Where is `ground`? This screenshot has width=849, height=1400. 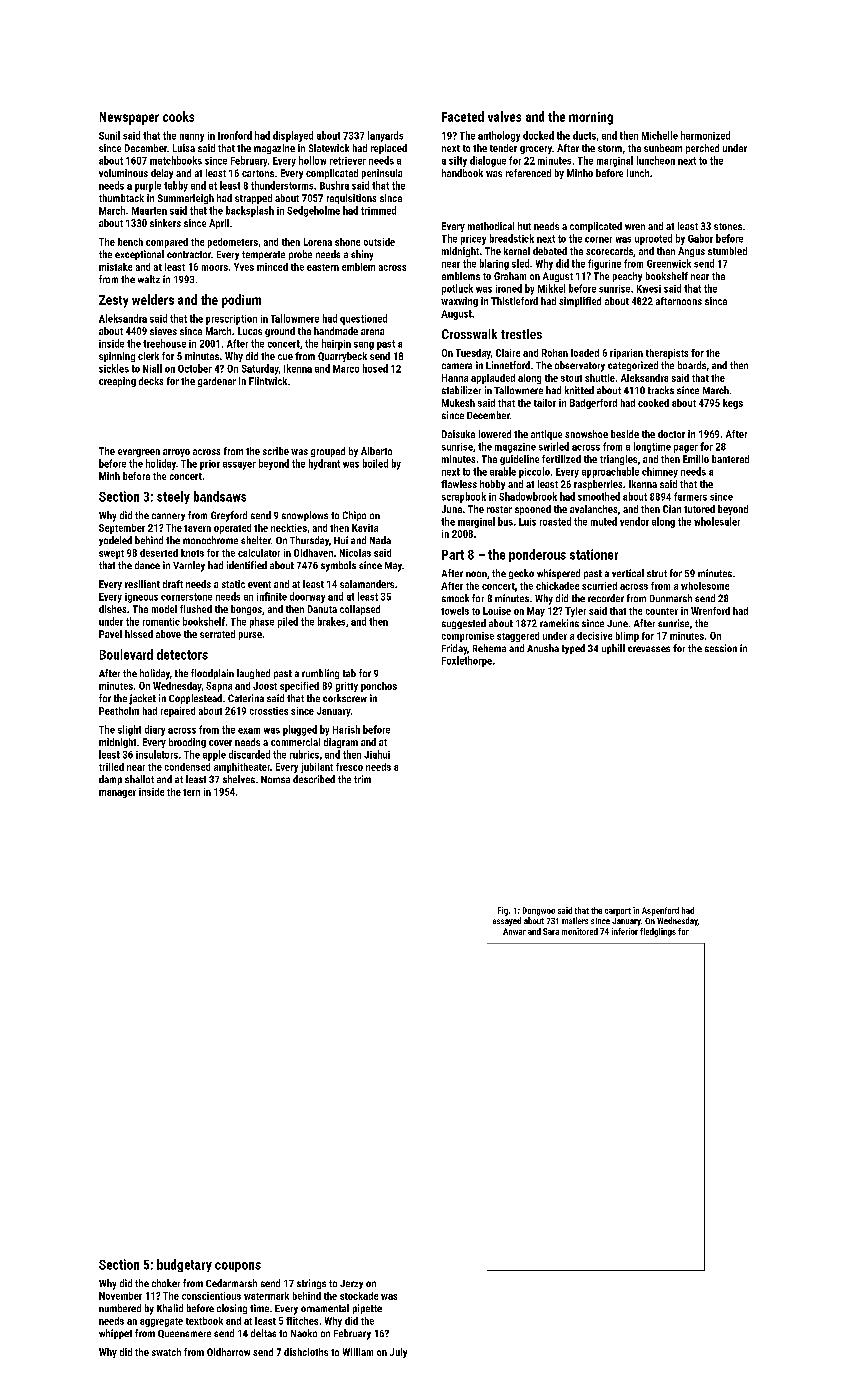 ground is located at coordinates (280, 332).
